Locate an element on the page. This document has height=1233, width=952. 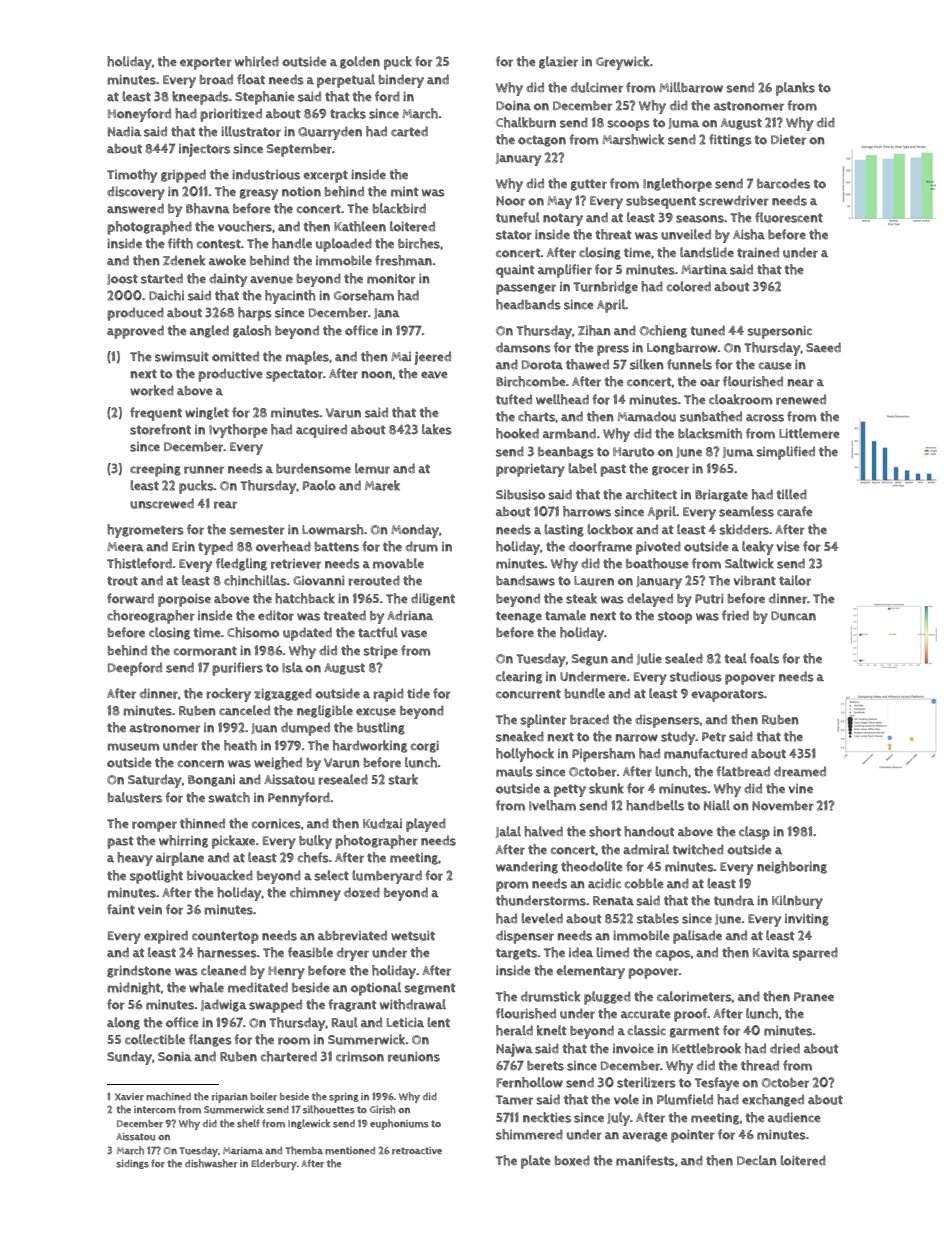
harnesses is located at coordinates (227, 952).
